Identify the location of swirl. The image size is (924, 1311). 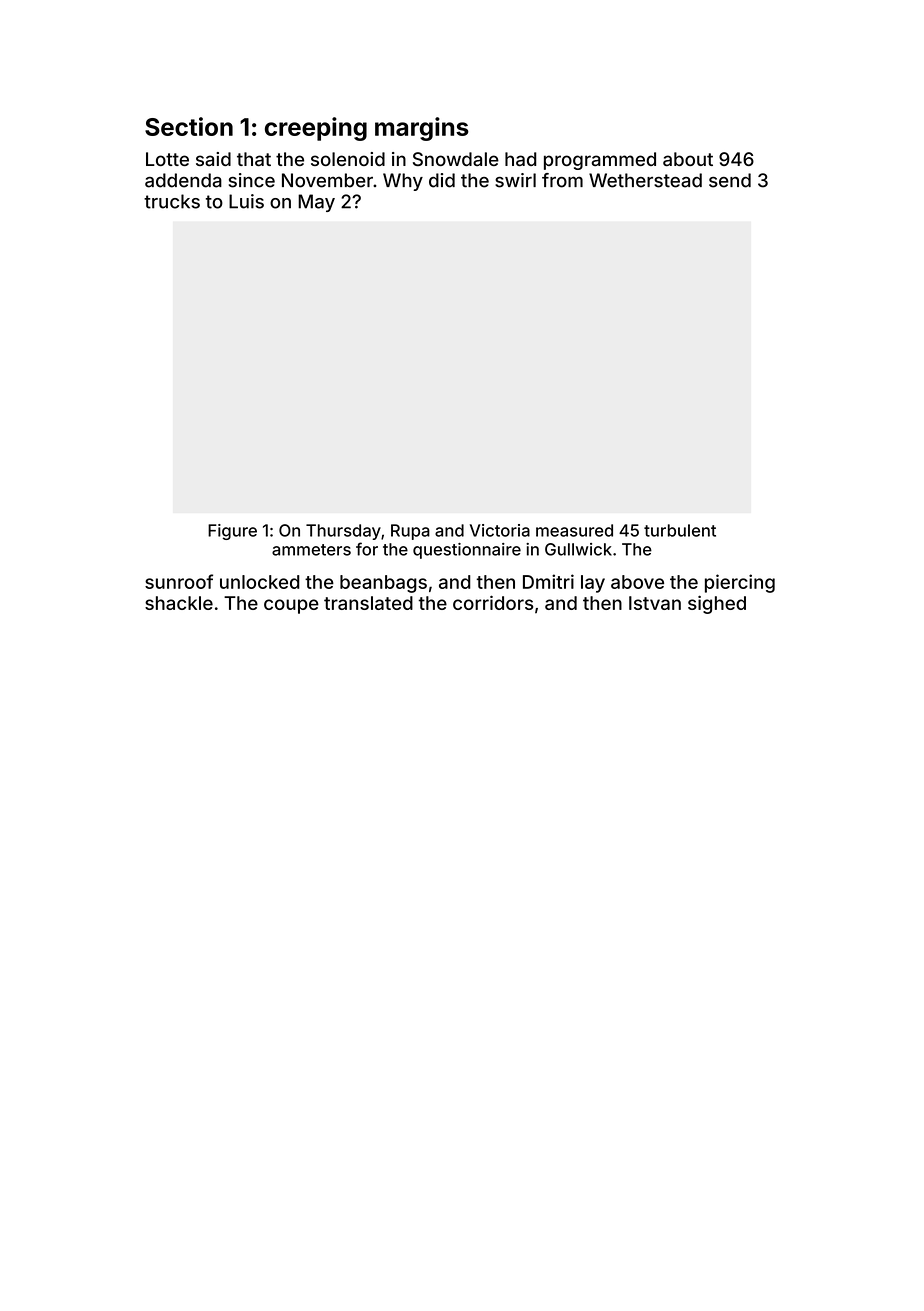
(515, 180).
